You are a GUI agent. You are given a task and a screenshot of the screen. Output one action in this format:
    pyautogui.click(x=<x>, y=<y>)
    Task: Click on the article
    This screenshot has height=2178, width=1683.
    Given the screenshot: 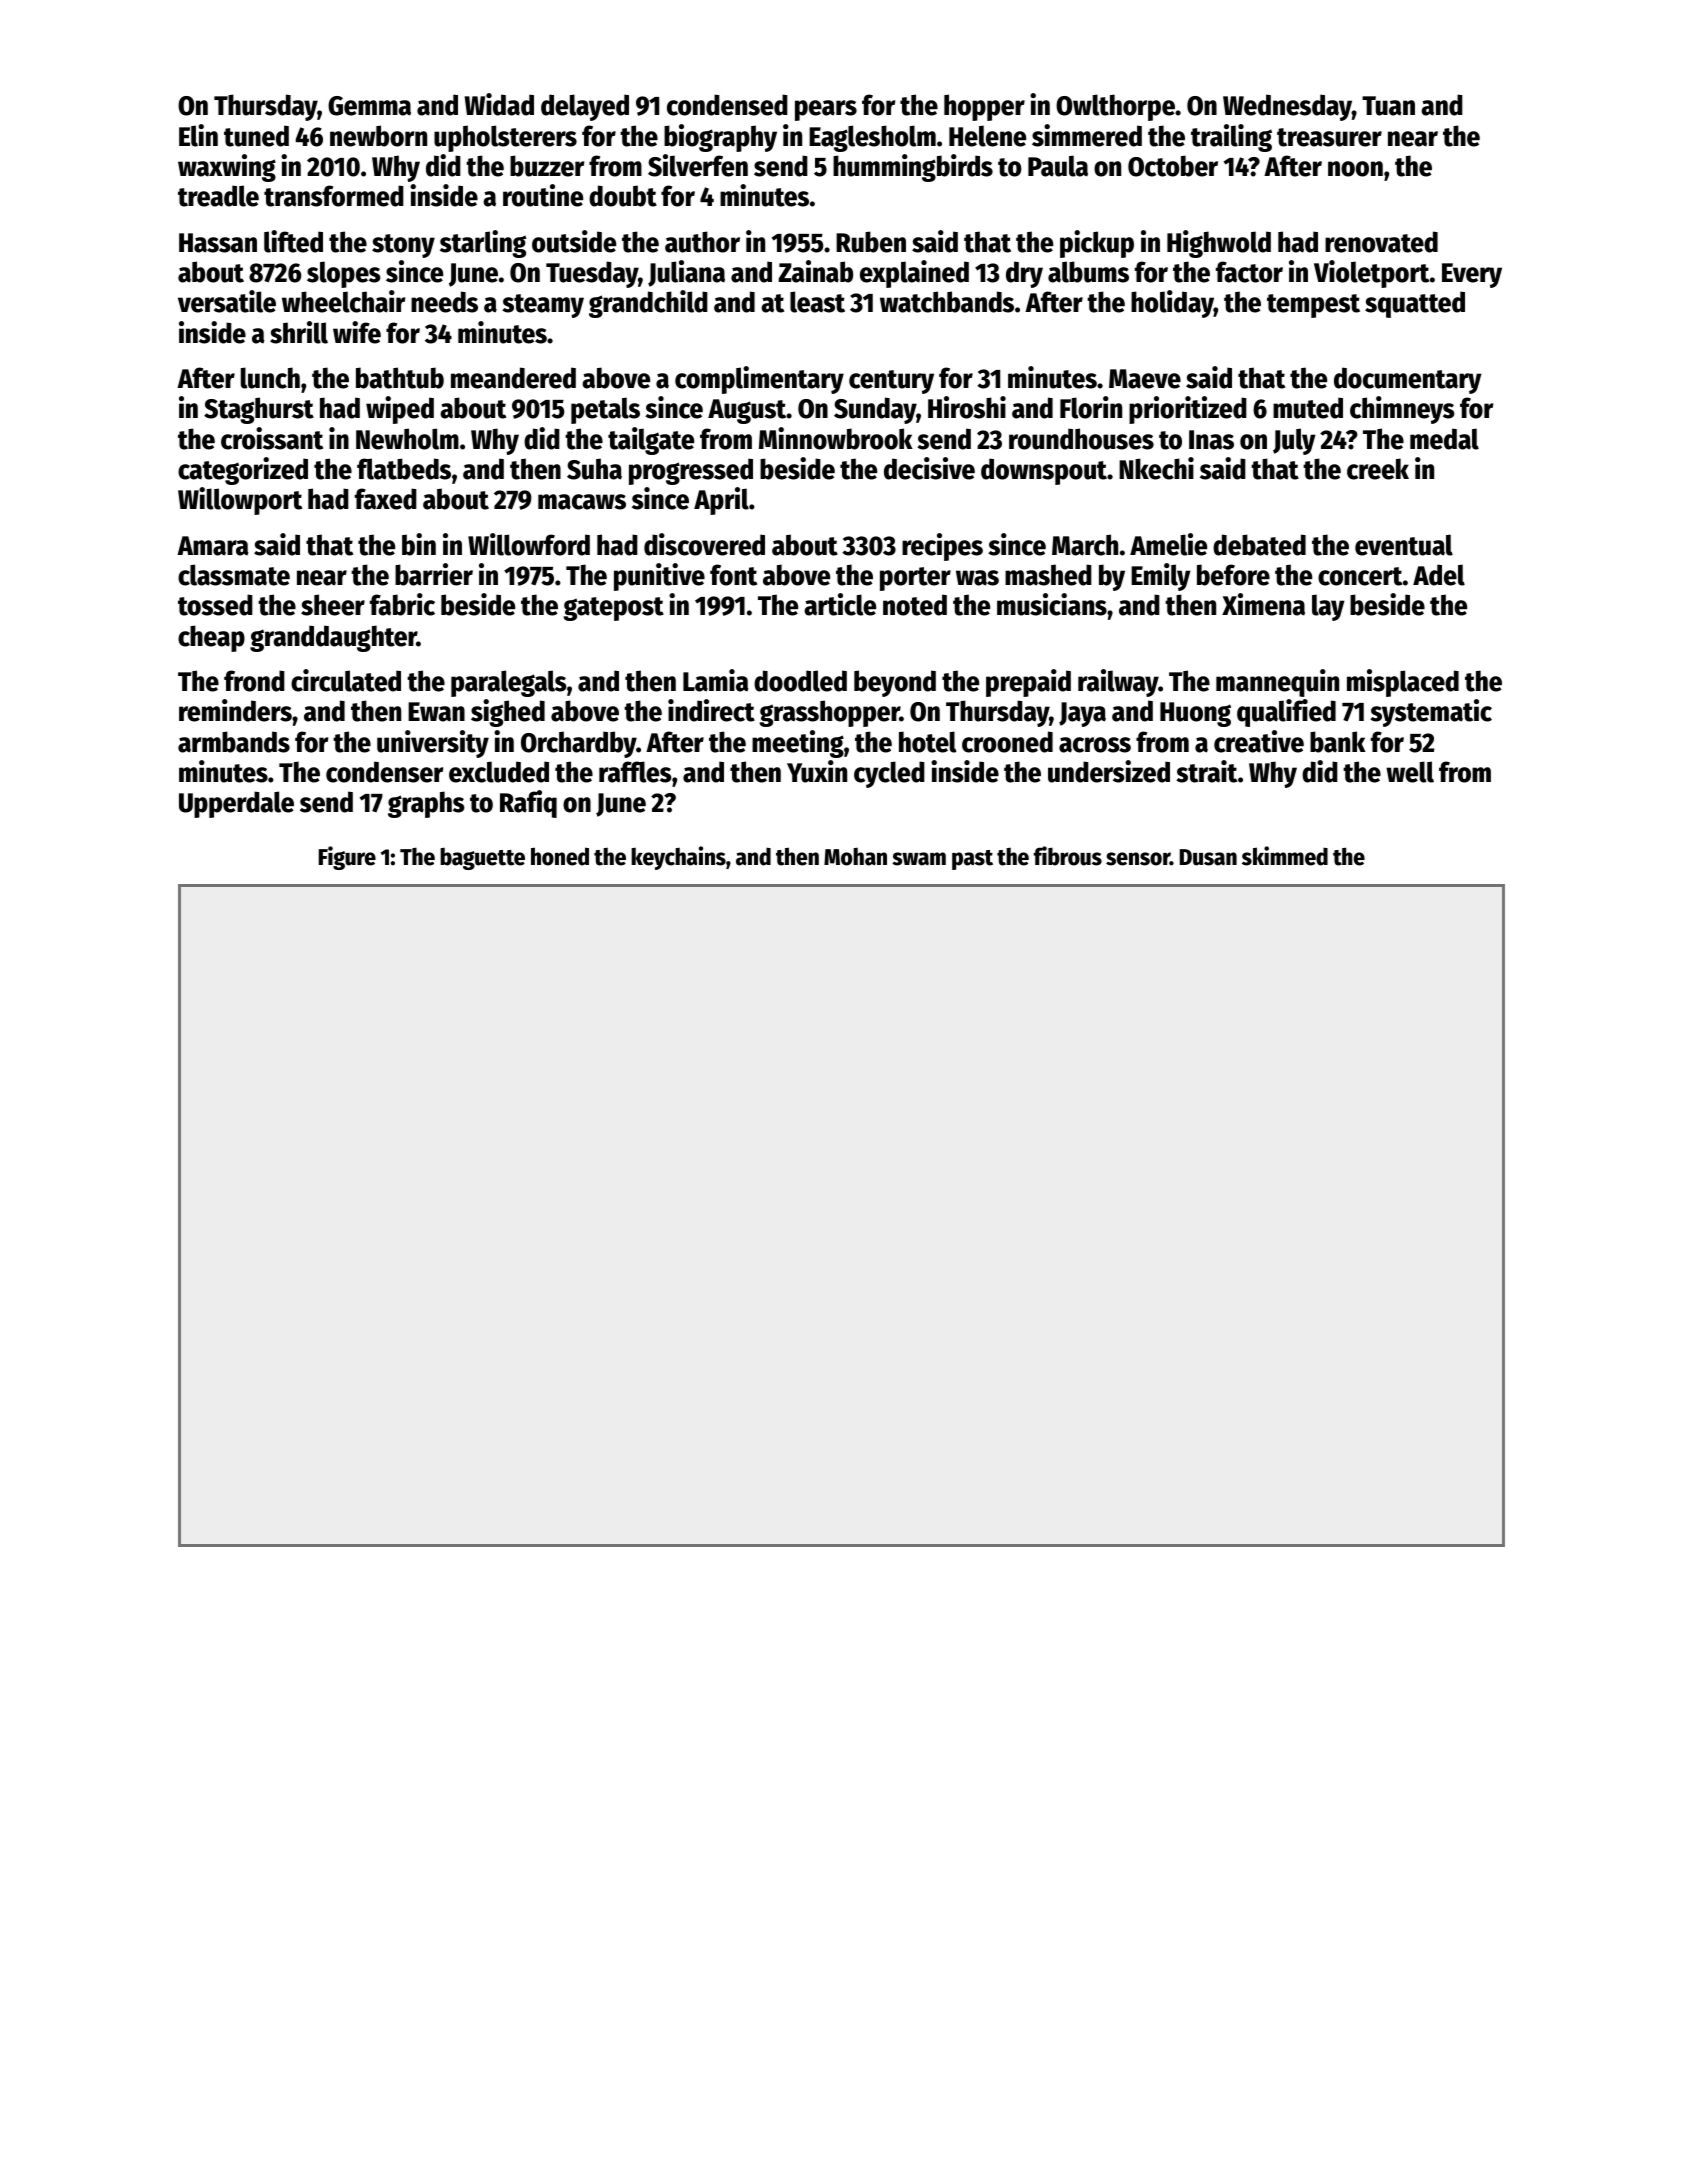 What is the action you would take?
    pyautogui.click(x=840, y=604)
